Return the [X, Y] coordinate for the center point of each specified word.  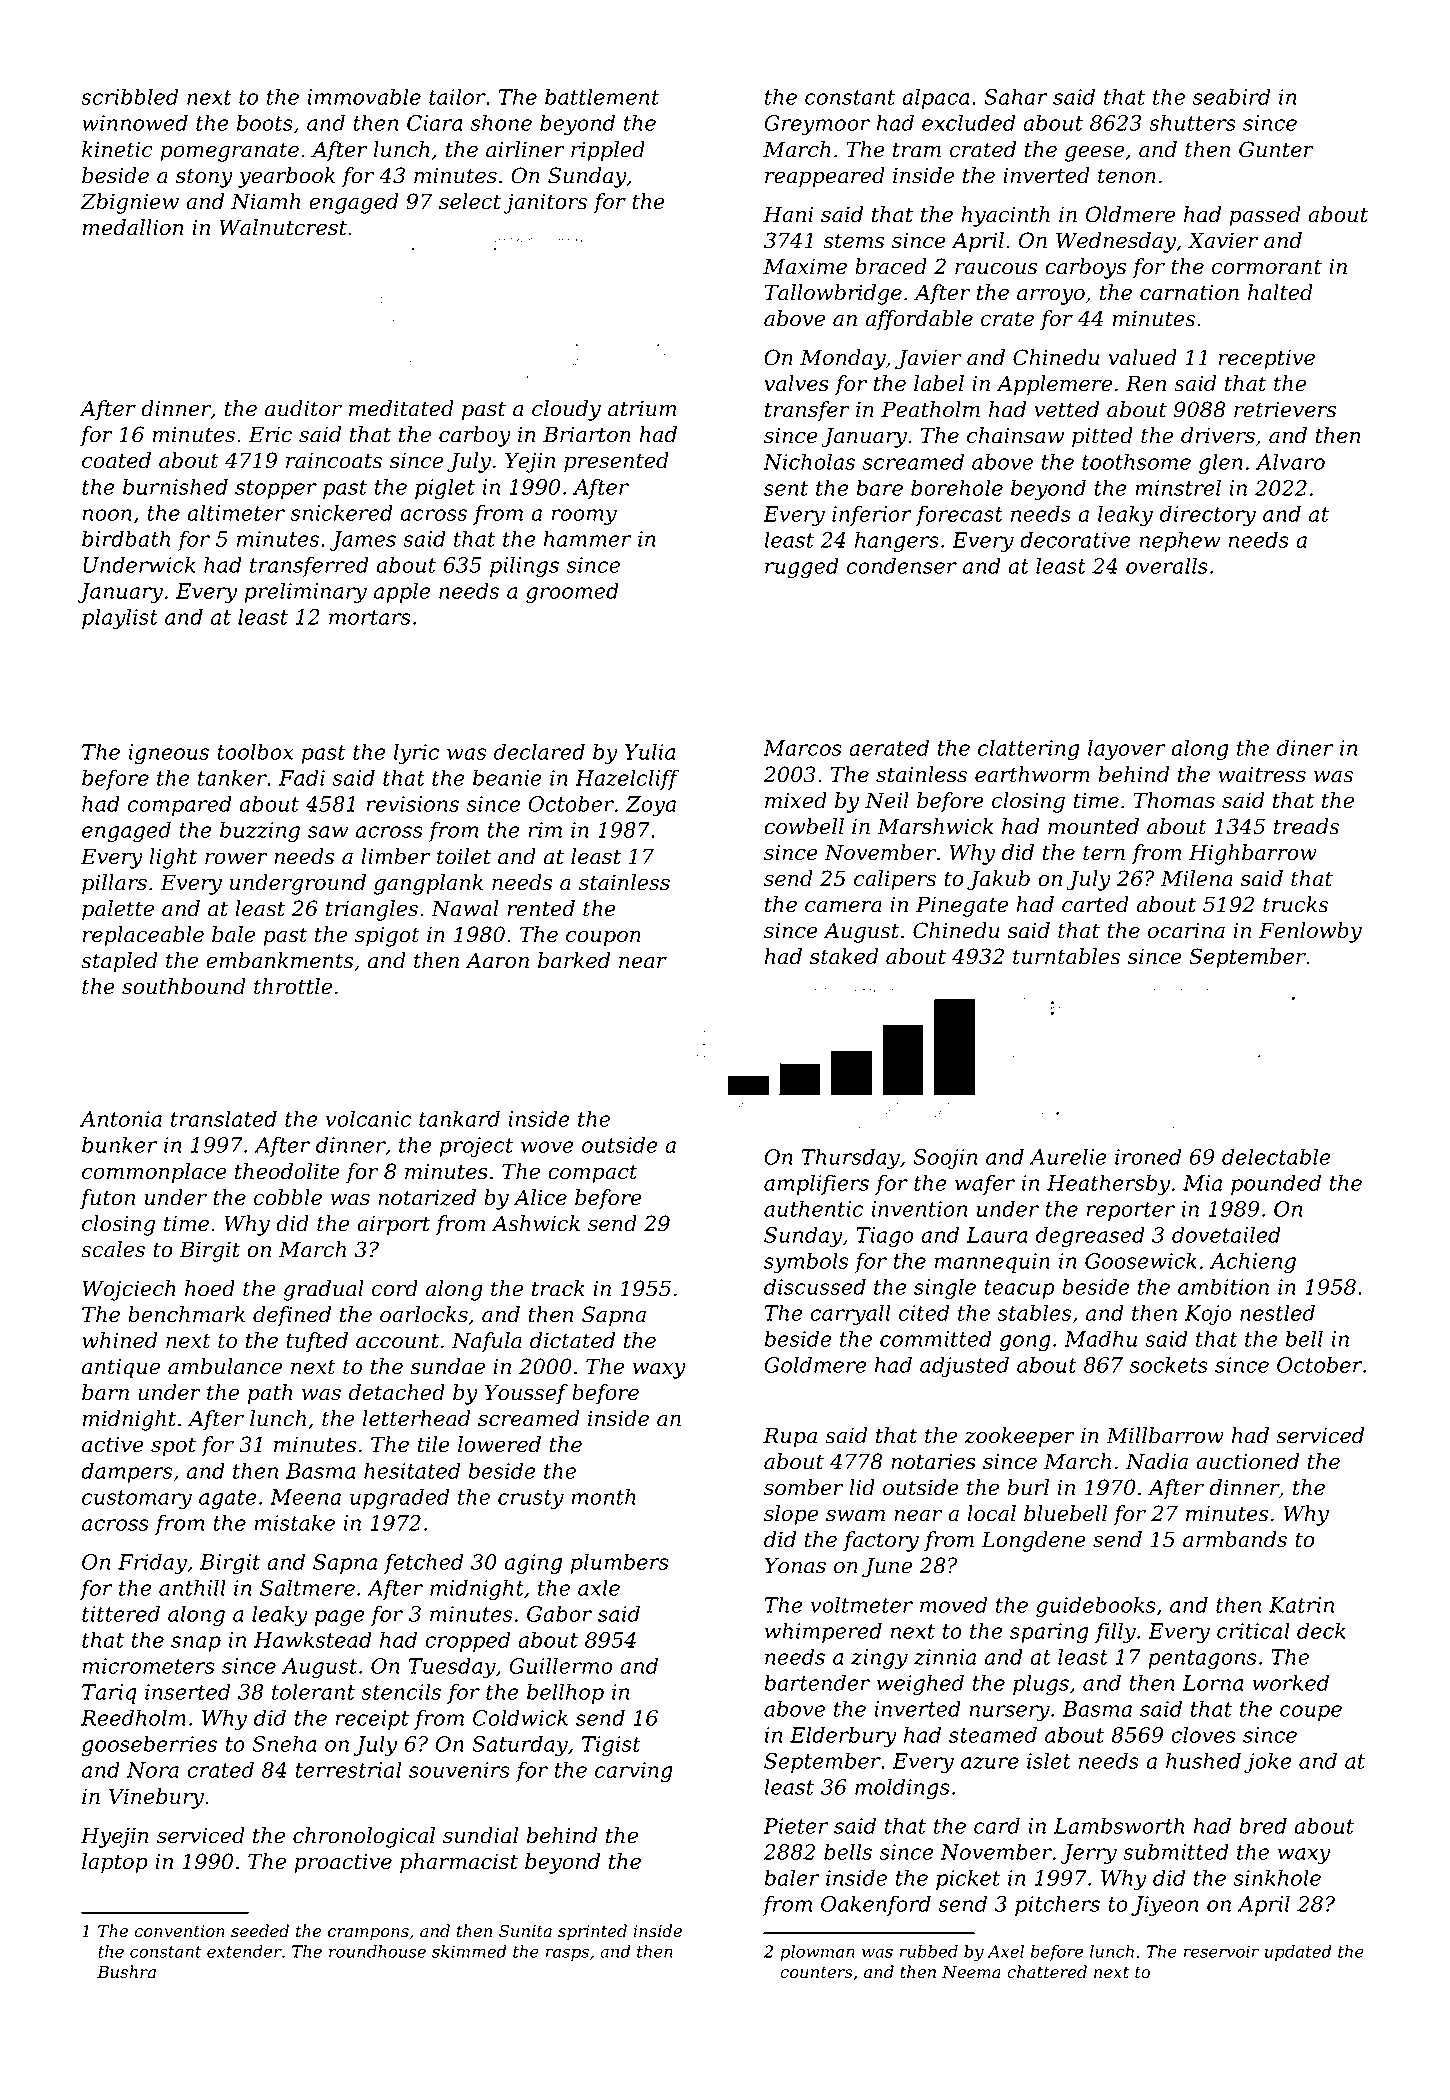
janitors [545, 203]
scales [113, 1249]
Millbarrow [1165, 1435]
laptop [115, 1863]
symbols [806, 1262]
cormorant [1267, 267]
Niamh [265, 201]
